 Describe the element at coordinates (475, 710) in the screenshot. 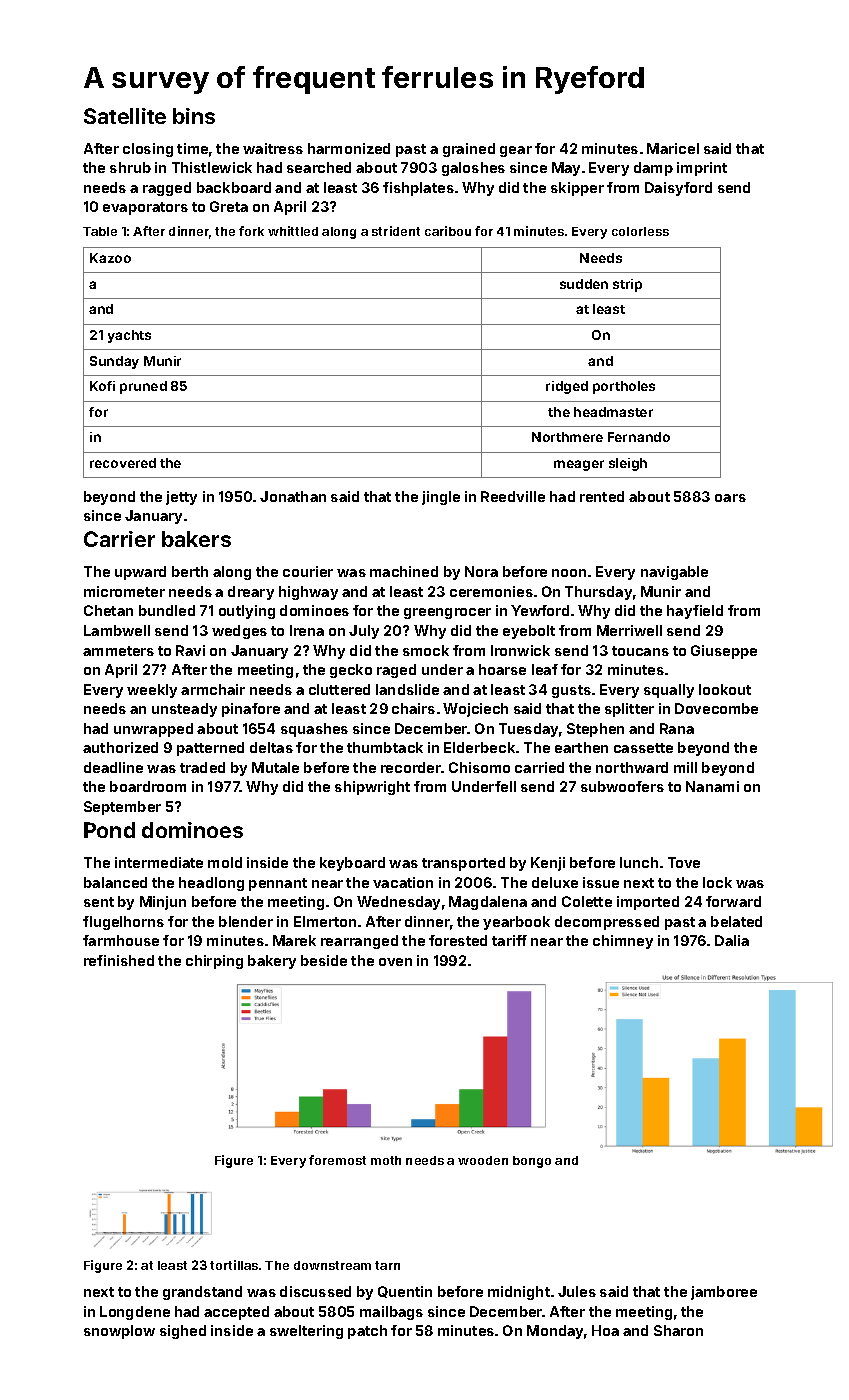

I see `Wojciech` at that location.
